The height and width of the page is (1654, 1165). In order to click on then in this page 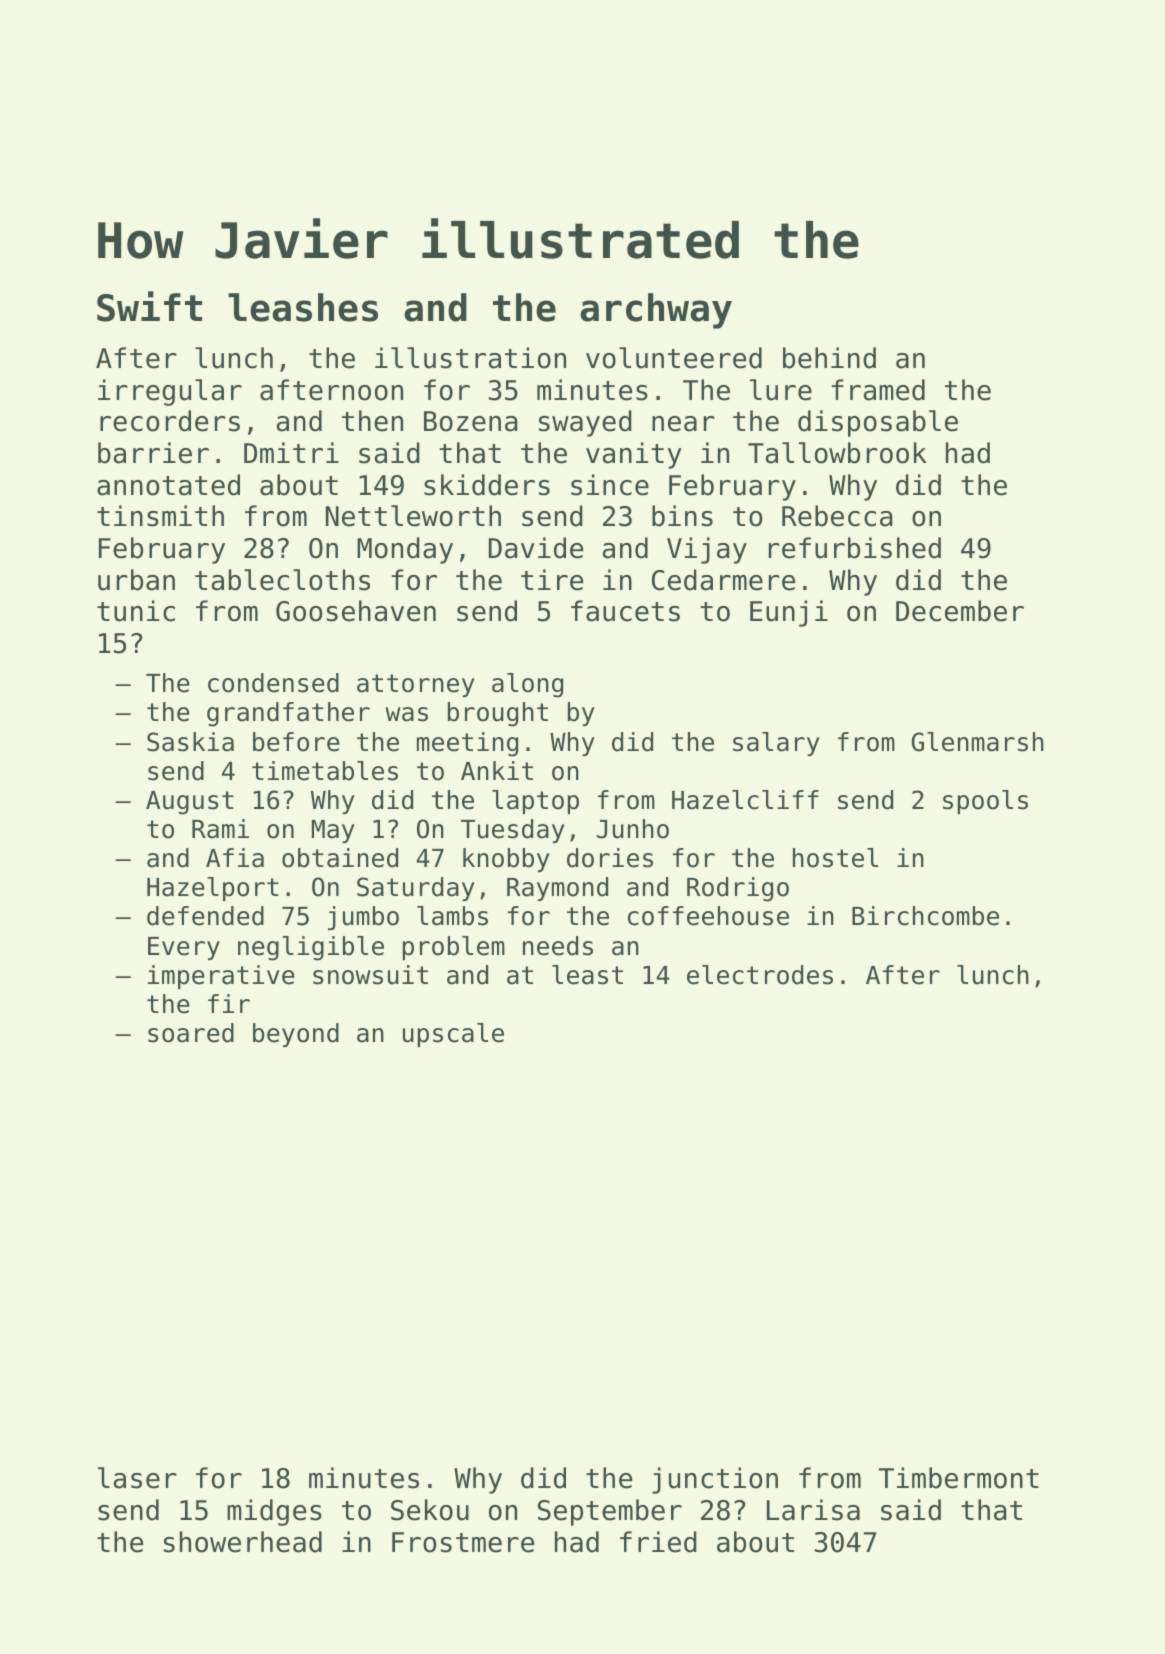, I will do `click(372, 421)`.
